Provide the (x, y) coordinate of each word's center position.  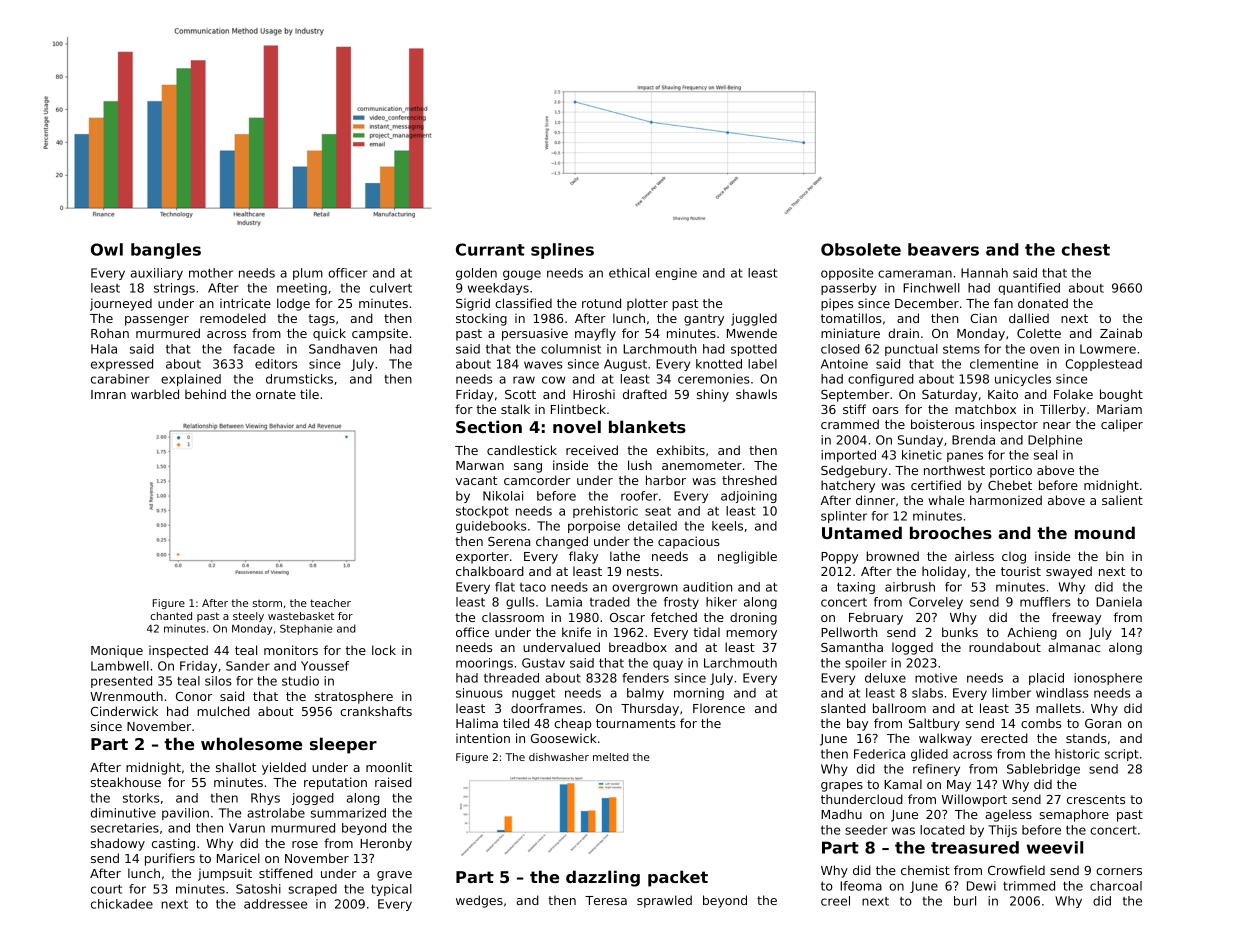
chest (1085, 249)
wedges (479, 901)
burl (965, 901)
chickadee (122, 904)
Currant (490, 249)
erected (1004, 738)
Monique (117, 651)
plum (308, 274)
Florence (719, 708)
